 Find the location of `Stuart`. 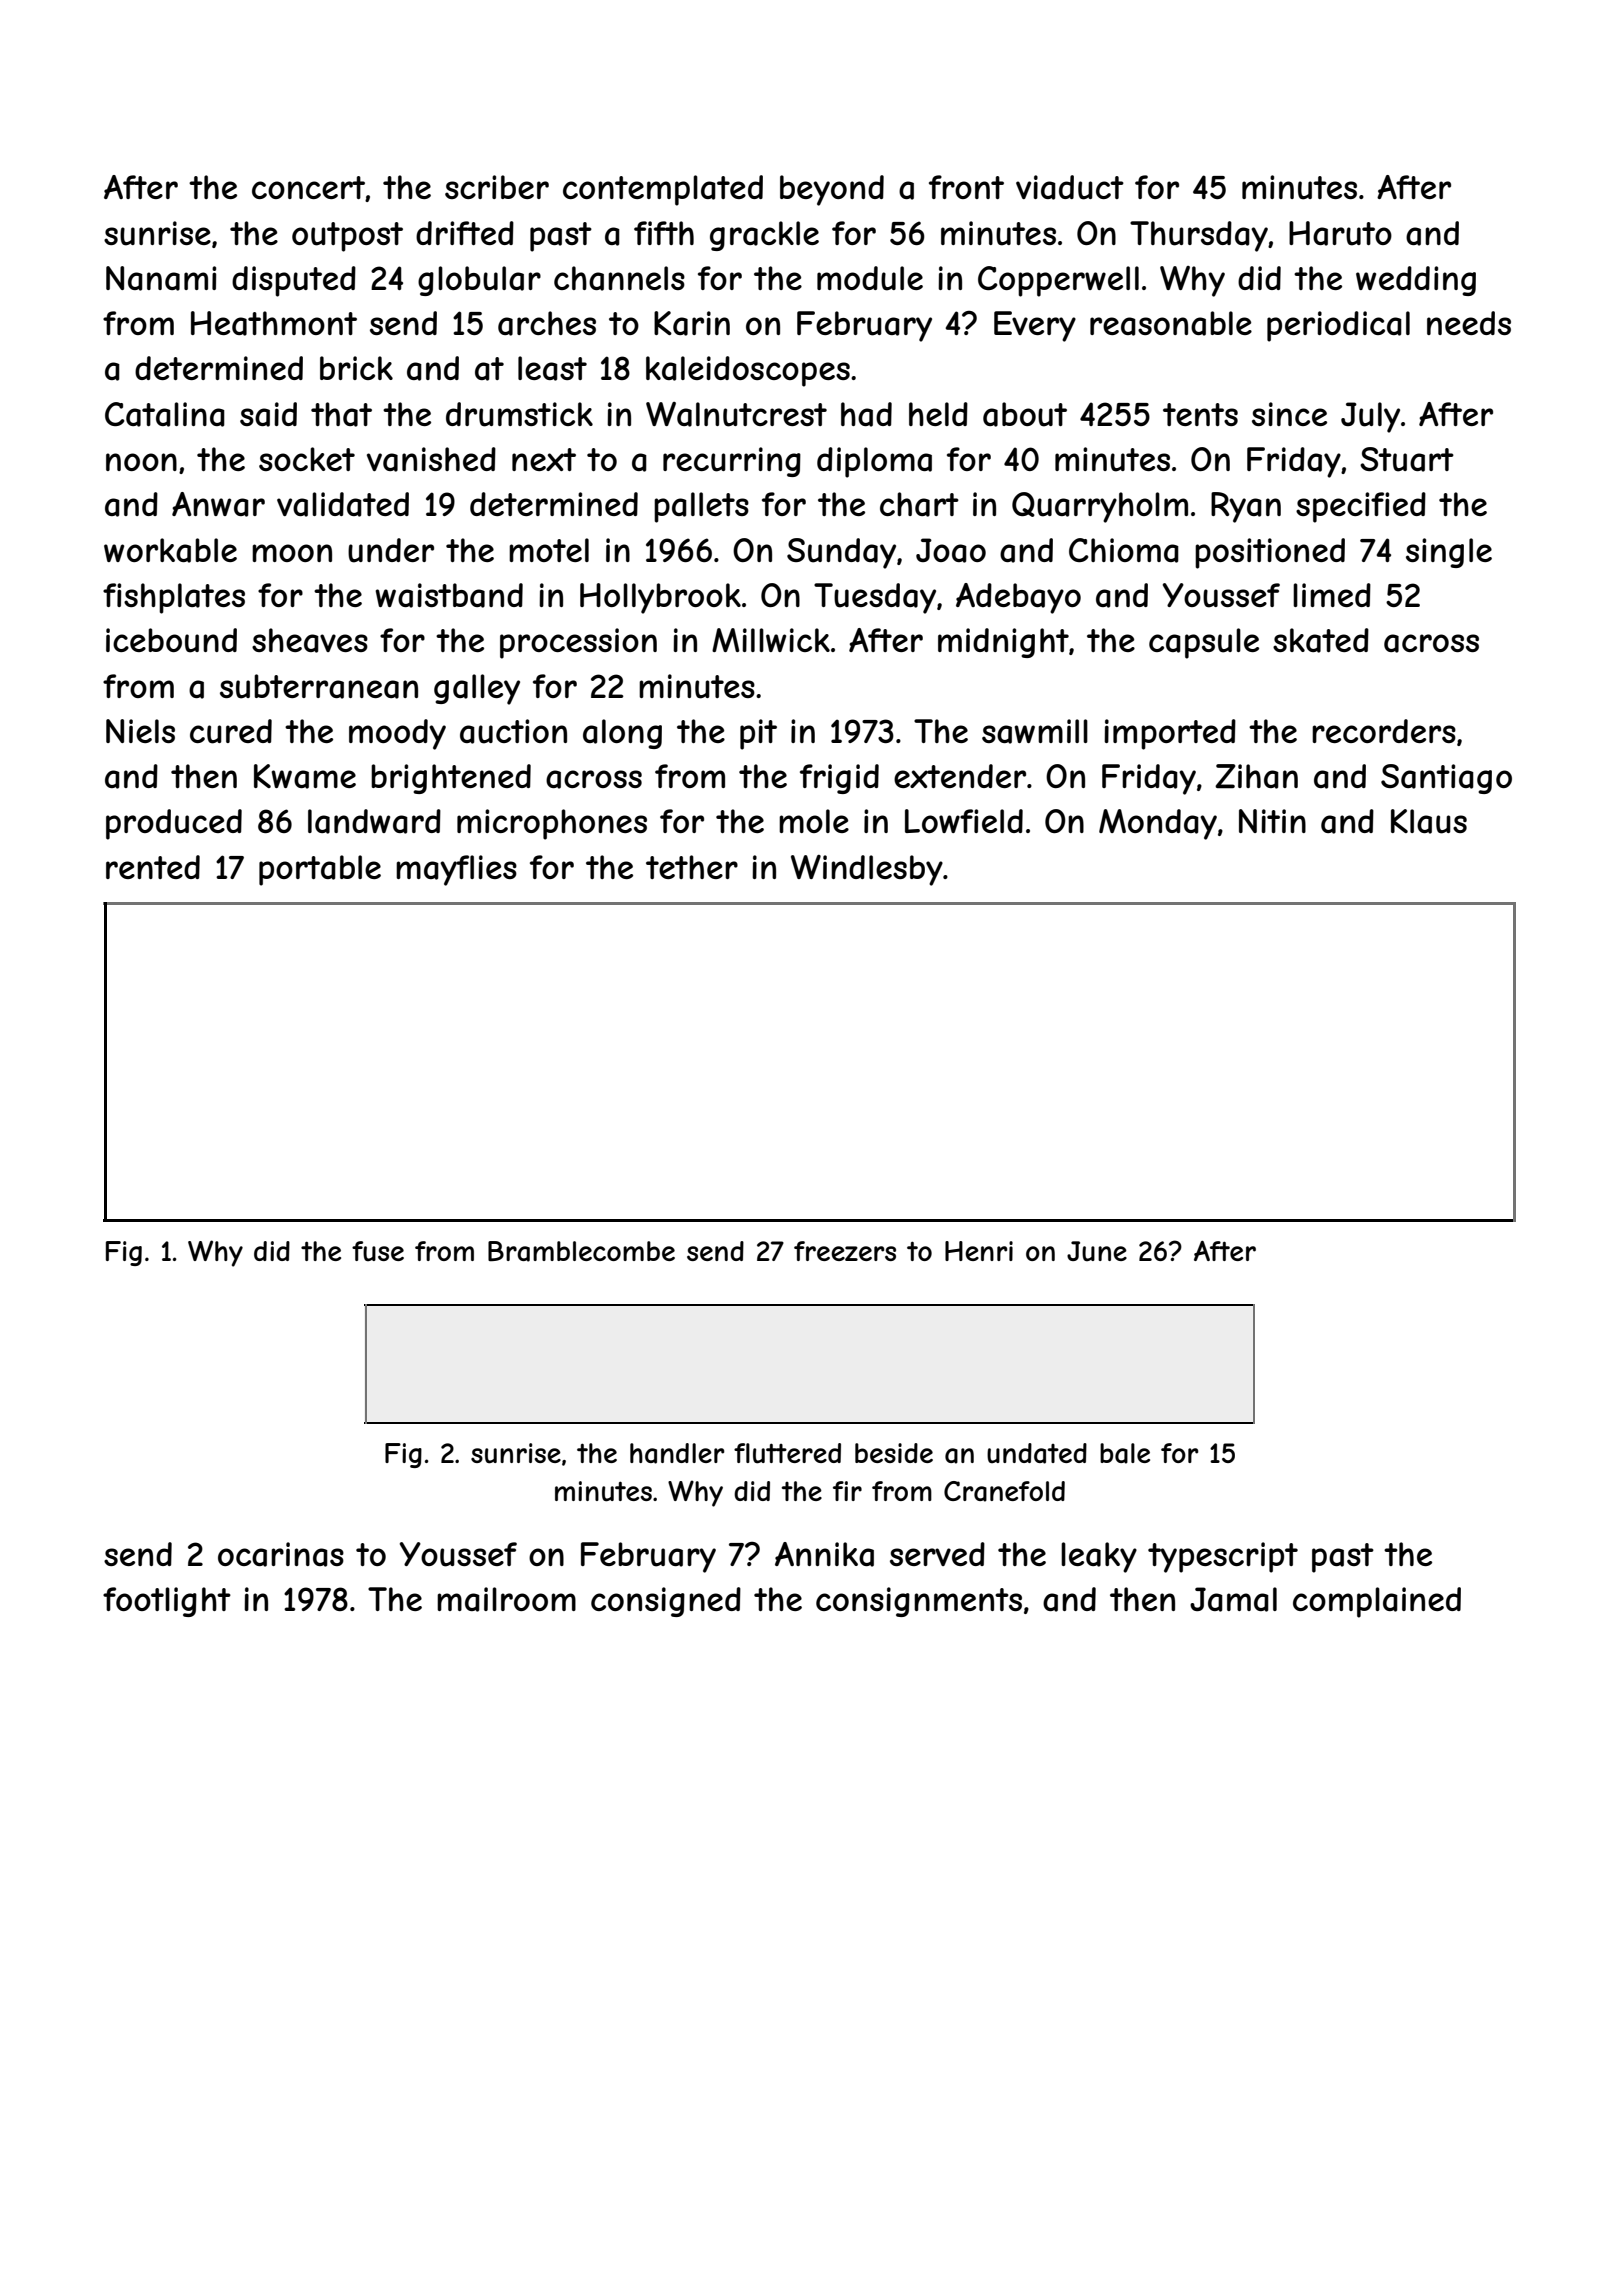

Stuart is located at coordinates (1407, 459).
